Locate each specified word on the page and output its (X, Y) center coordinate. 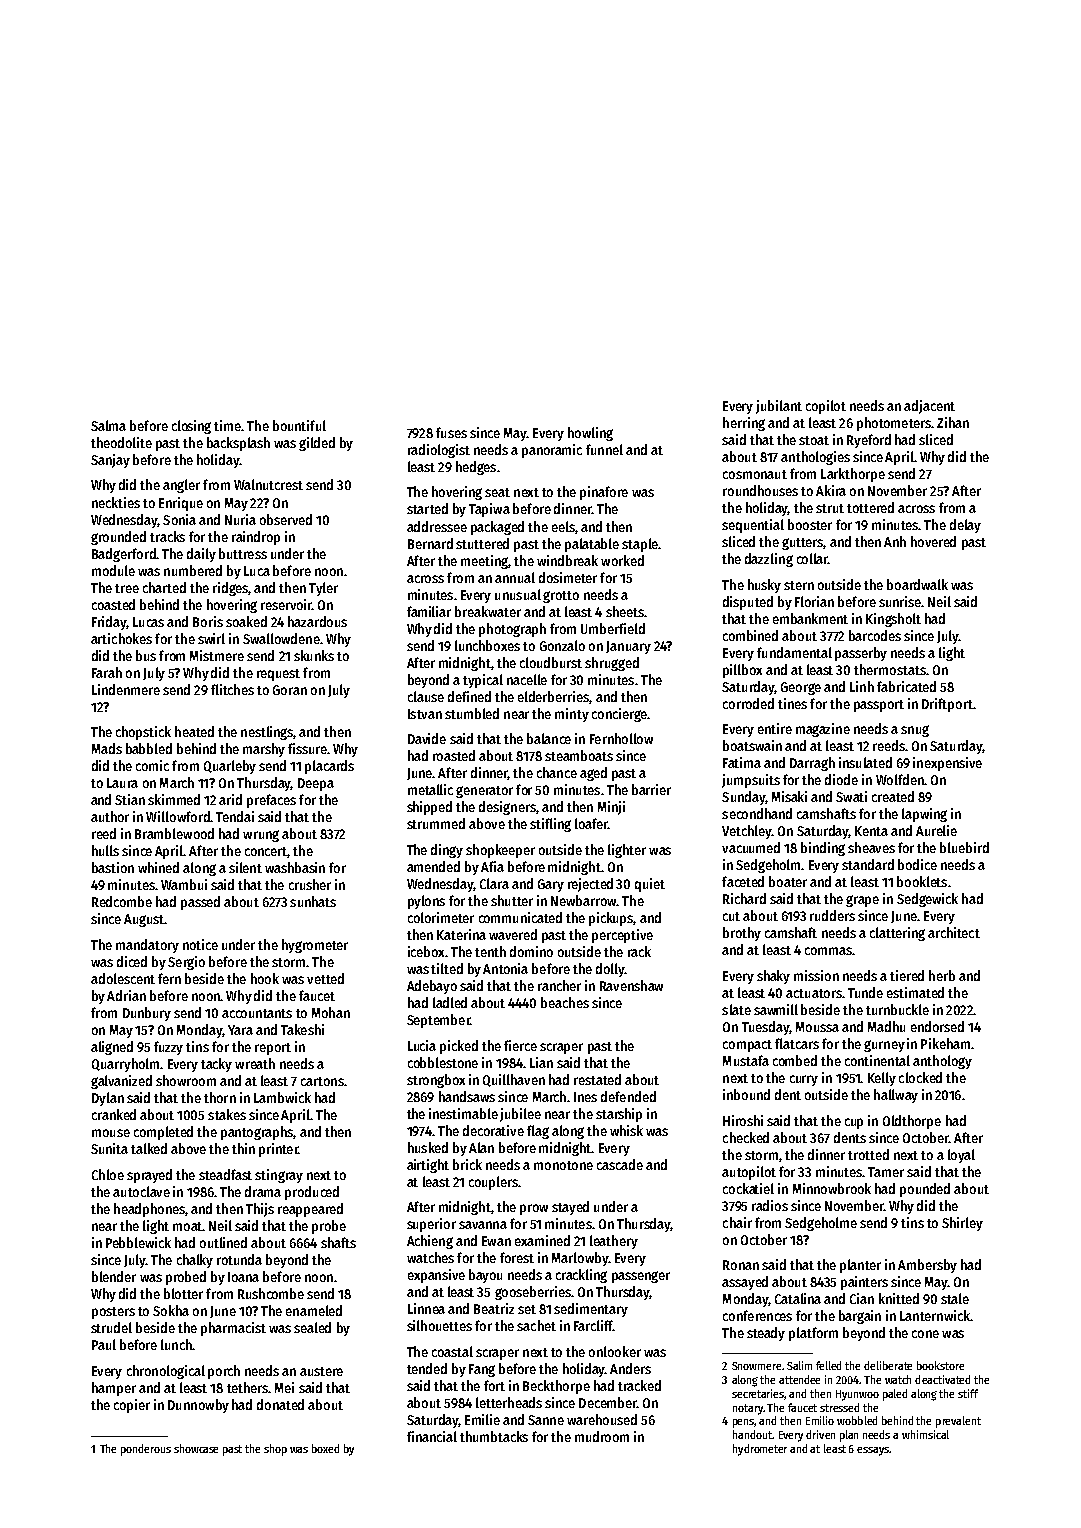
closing (191, 427)
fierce (520, 1045)
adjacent (929, 407)
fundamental (794, 652)
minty (572, 715)
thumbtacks (494, 1436)
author (110, 816)
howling (590, 434)
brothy (742, 934)
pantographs (257, 1133)
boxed (325, 1448)
